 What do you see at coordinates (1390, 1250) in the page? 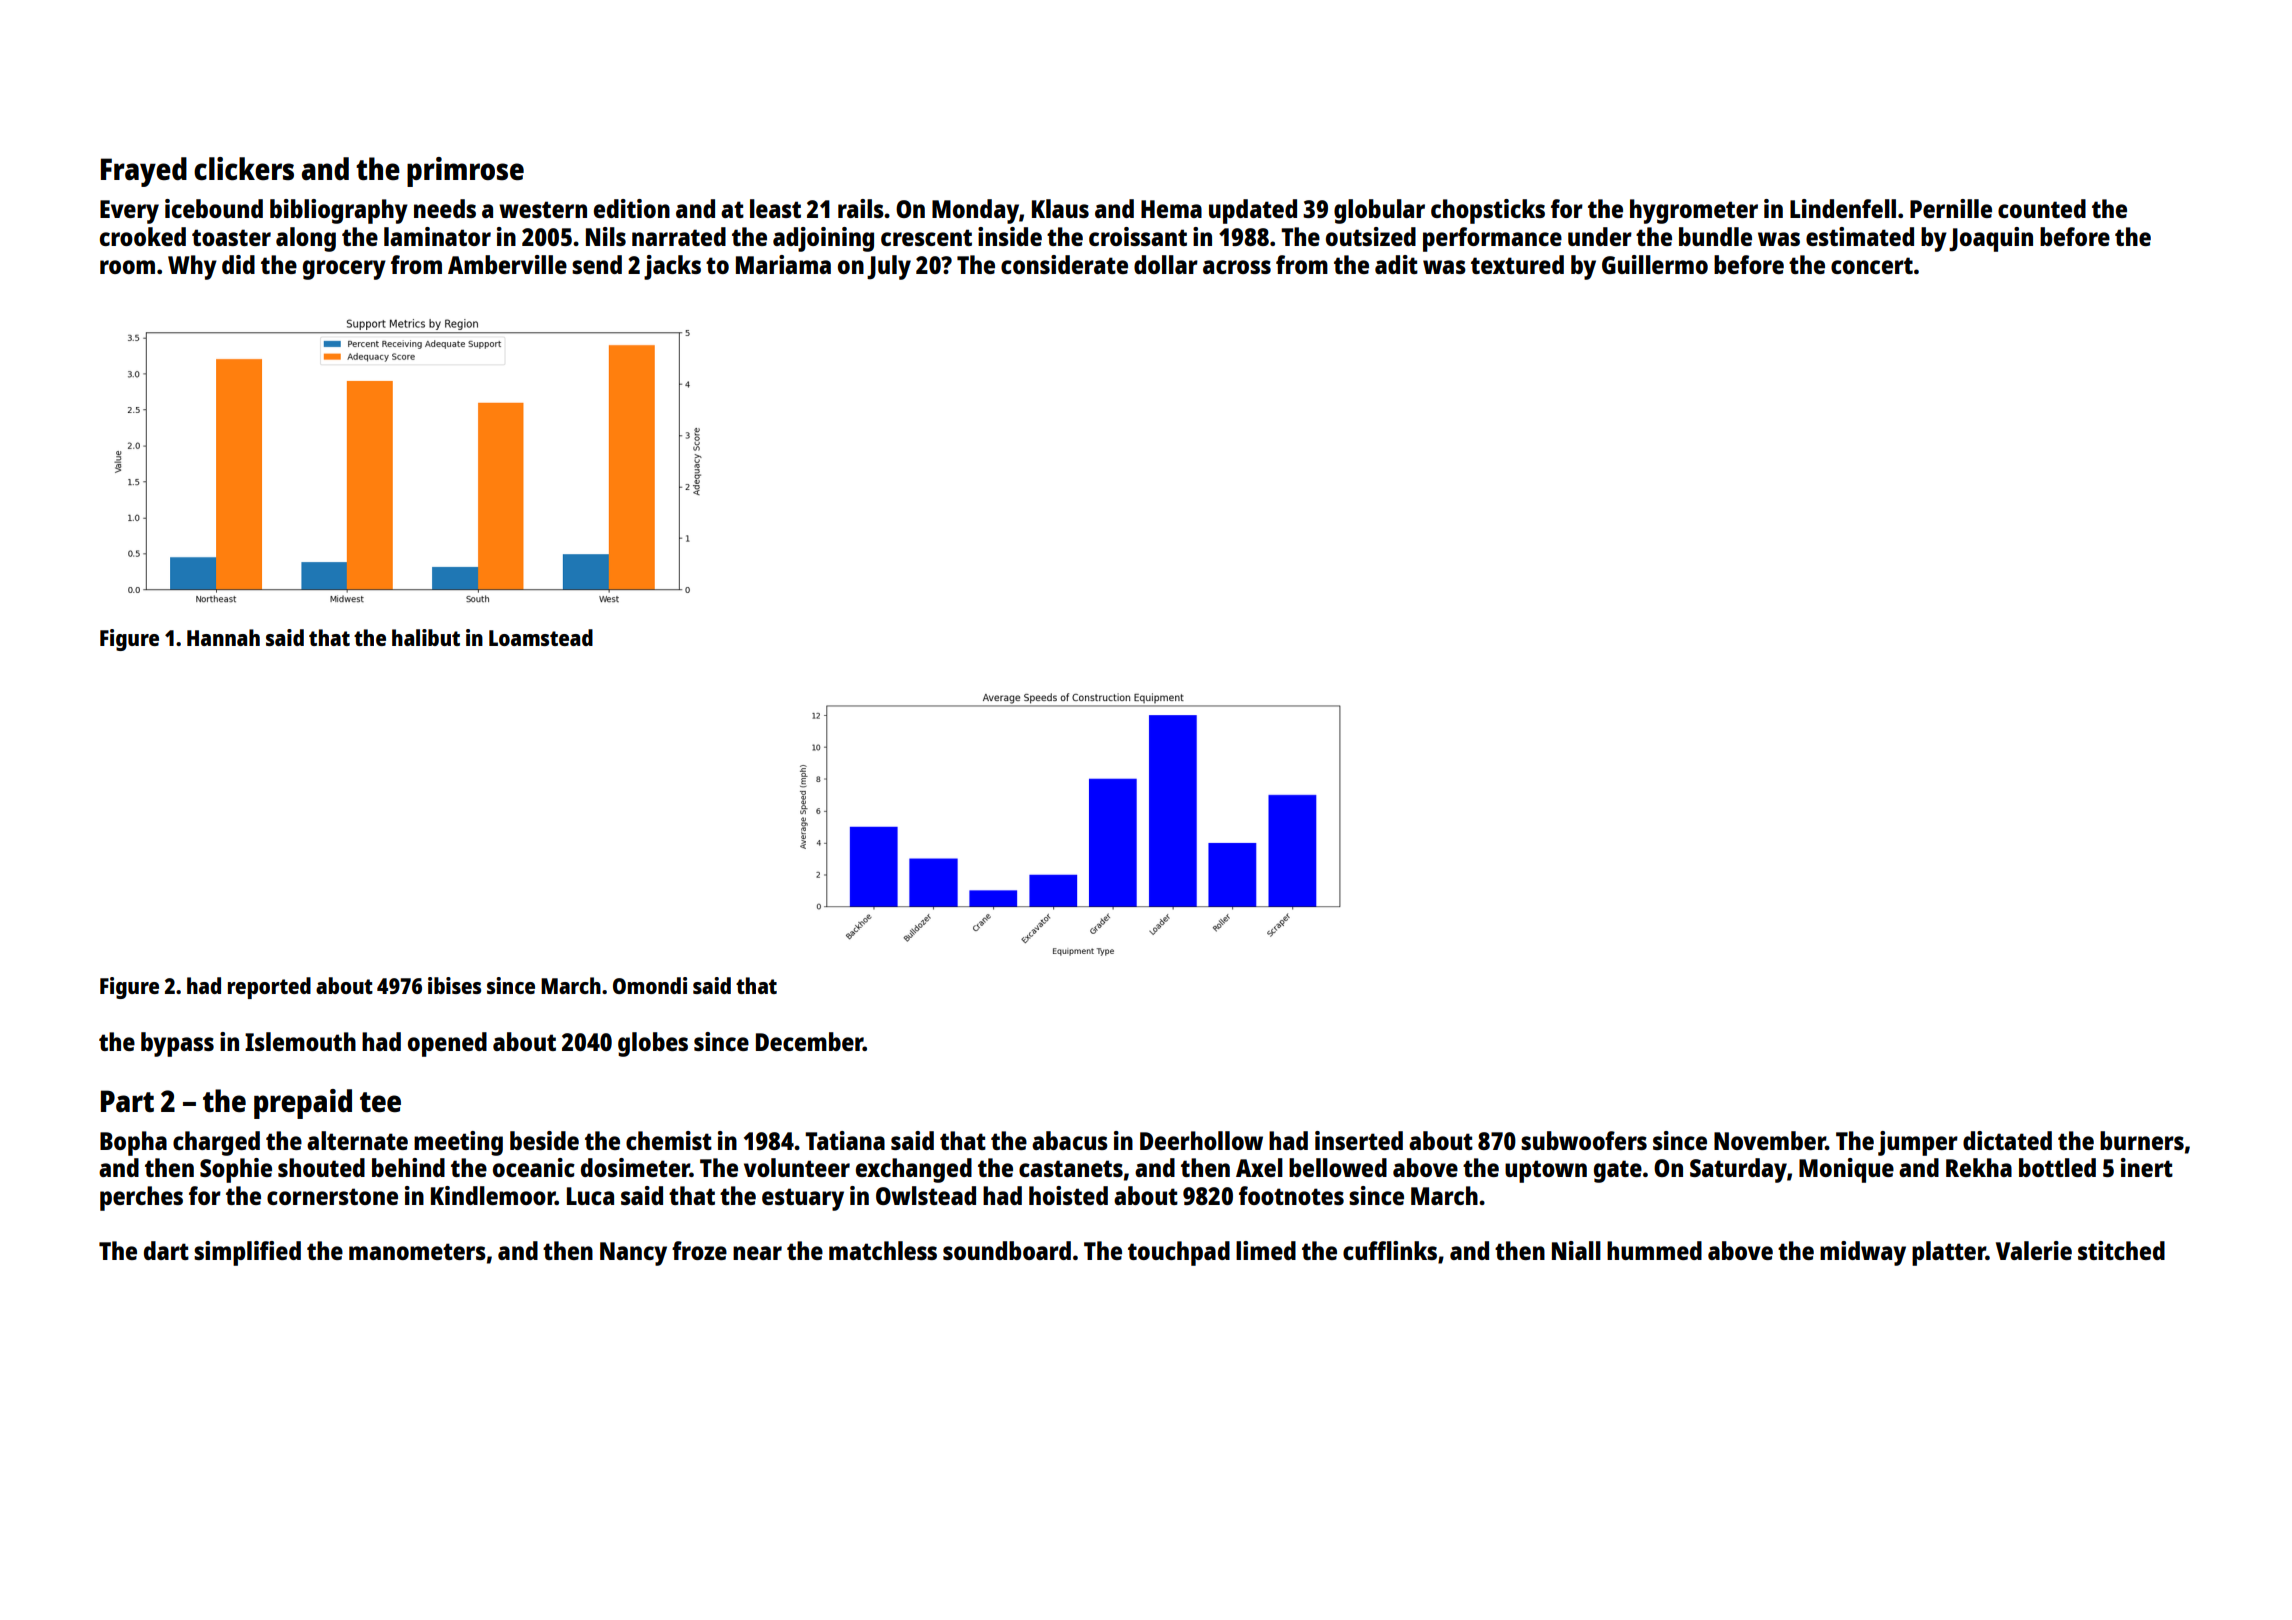
I see `cufflinks` at bounding box center [1390, 1250].
